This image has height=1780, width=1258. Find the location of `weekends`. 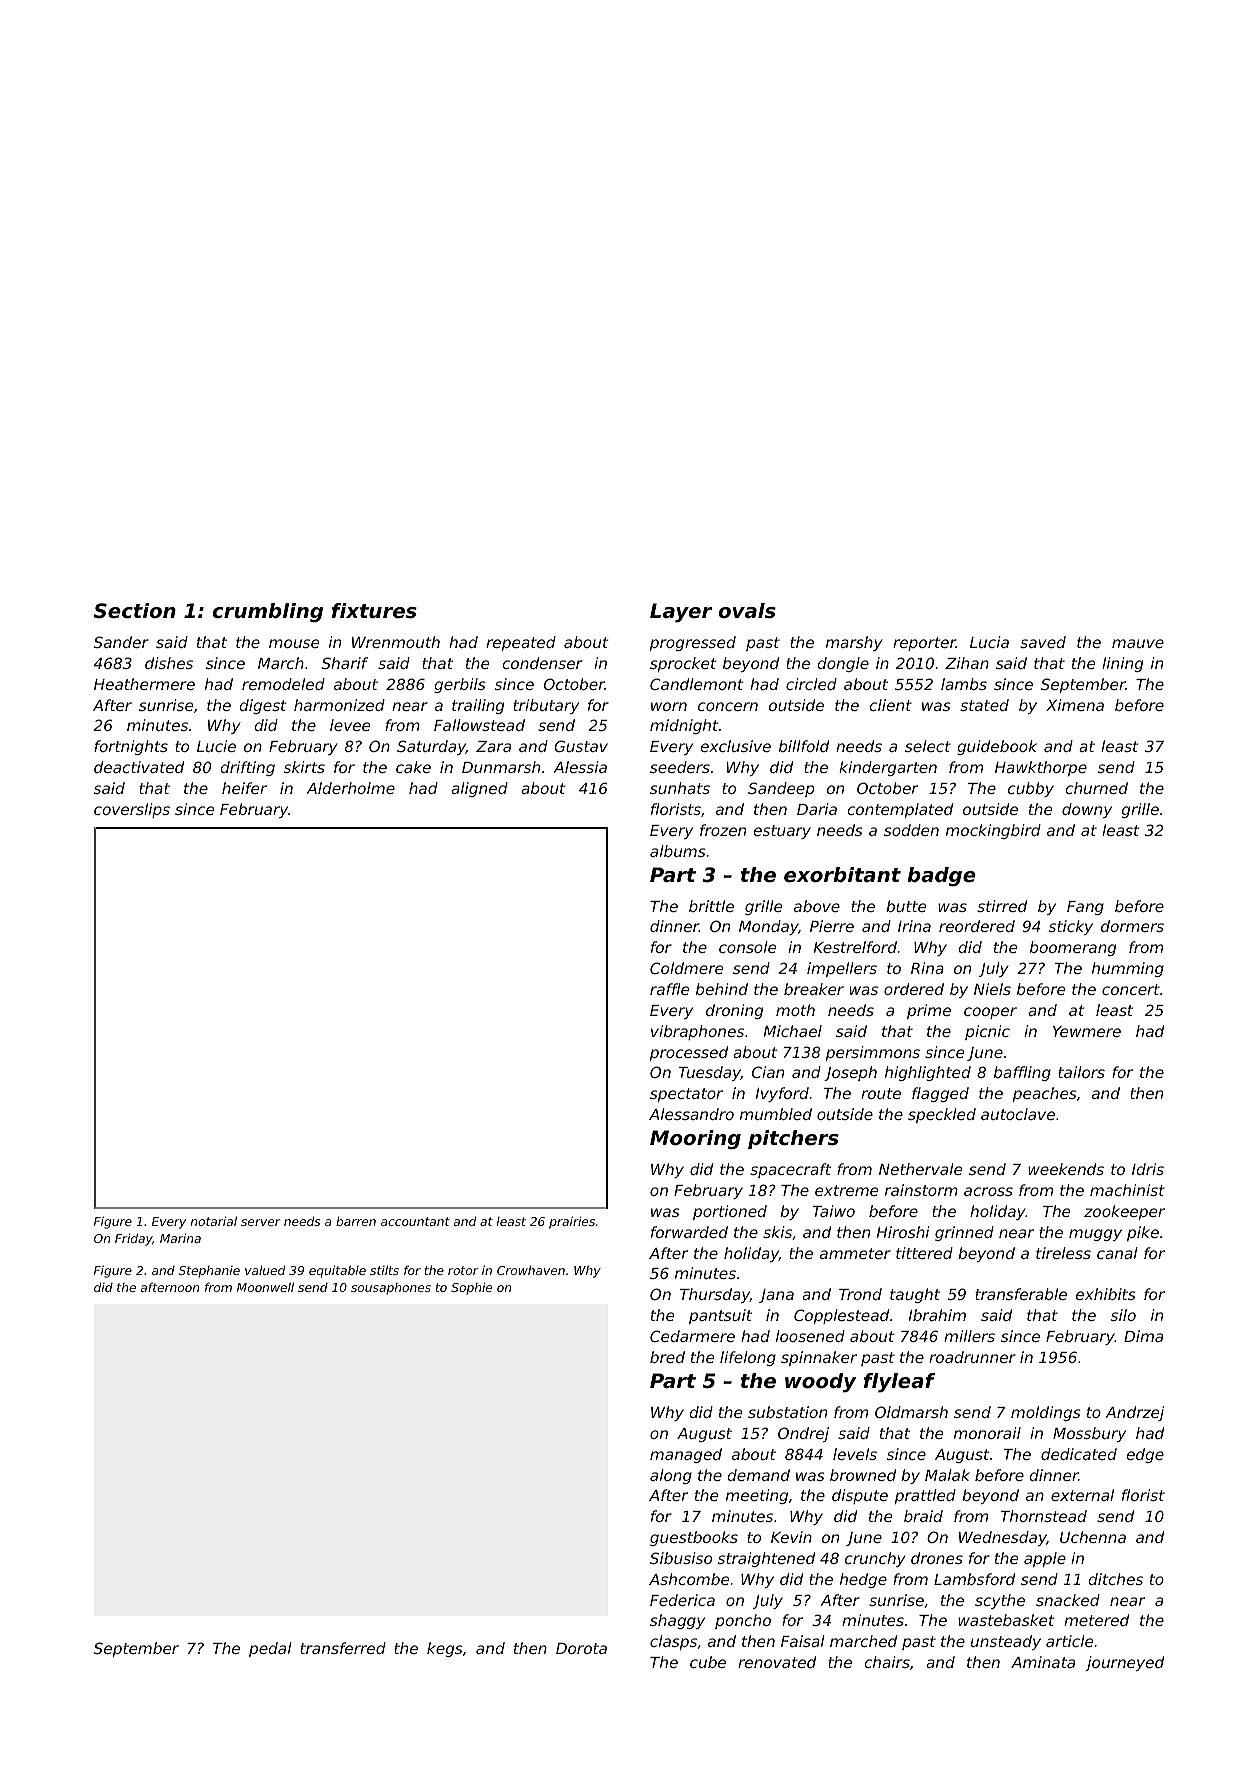

weekends is located at coordinates (1066, 1169).
